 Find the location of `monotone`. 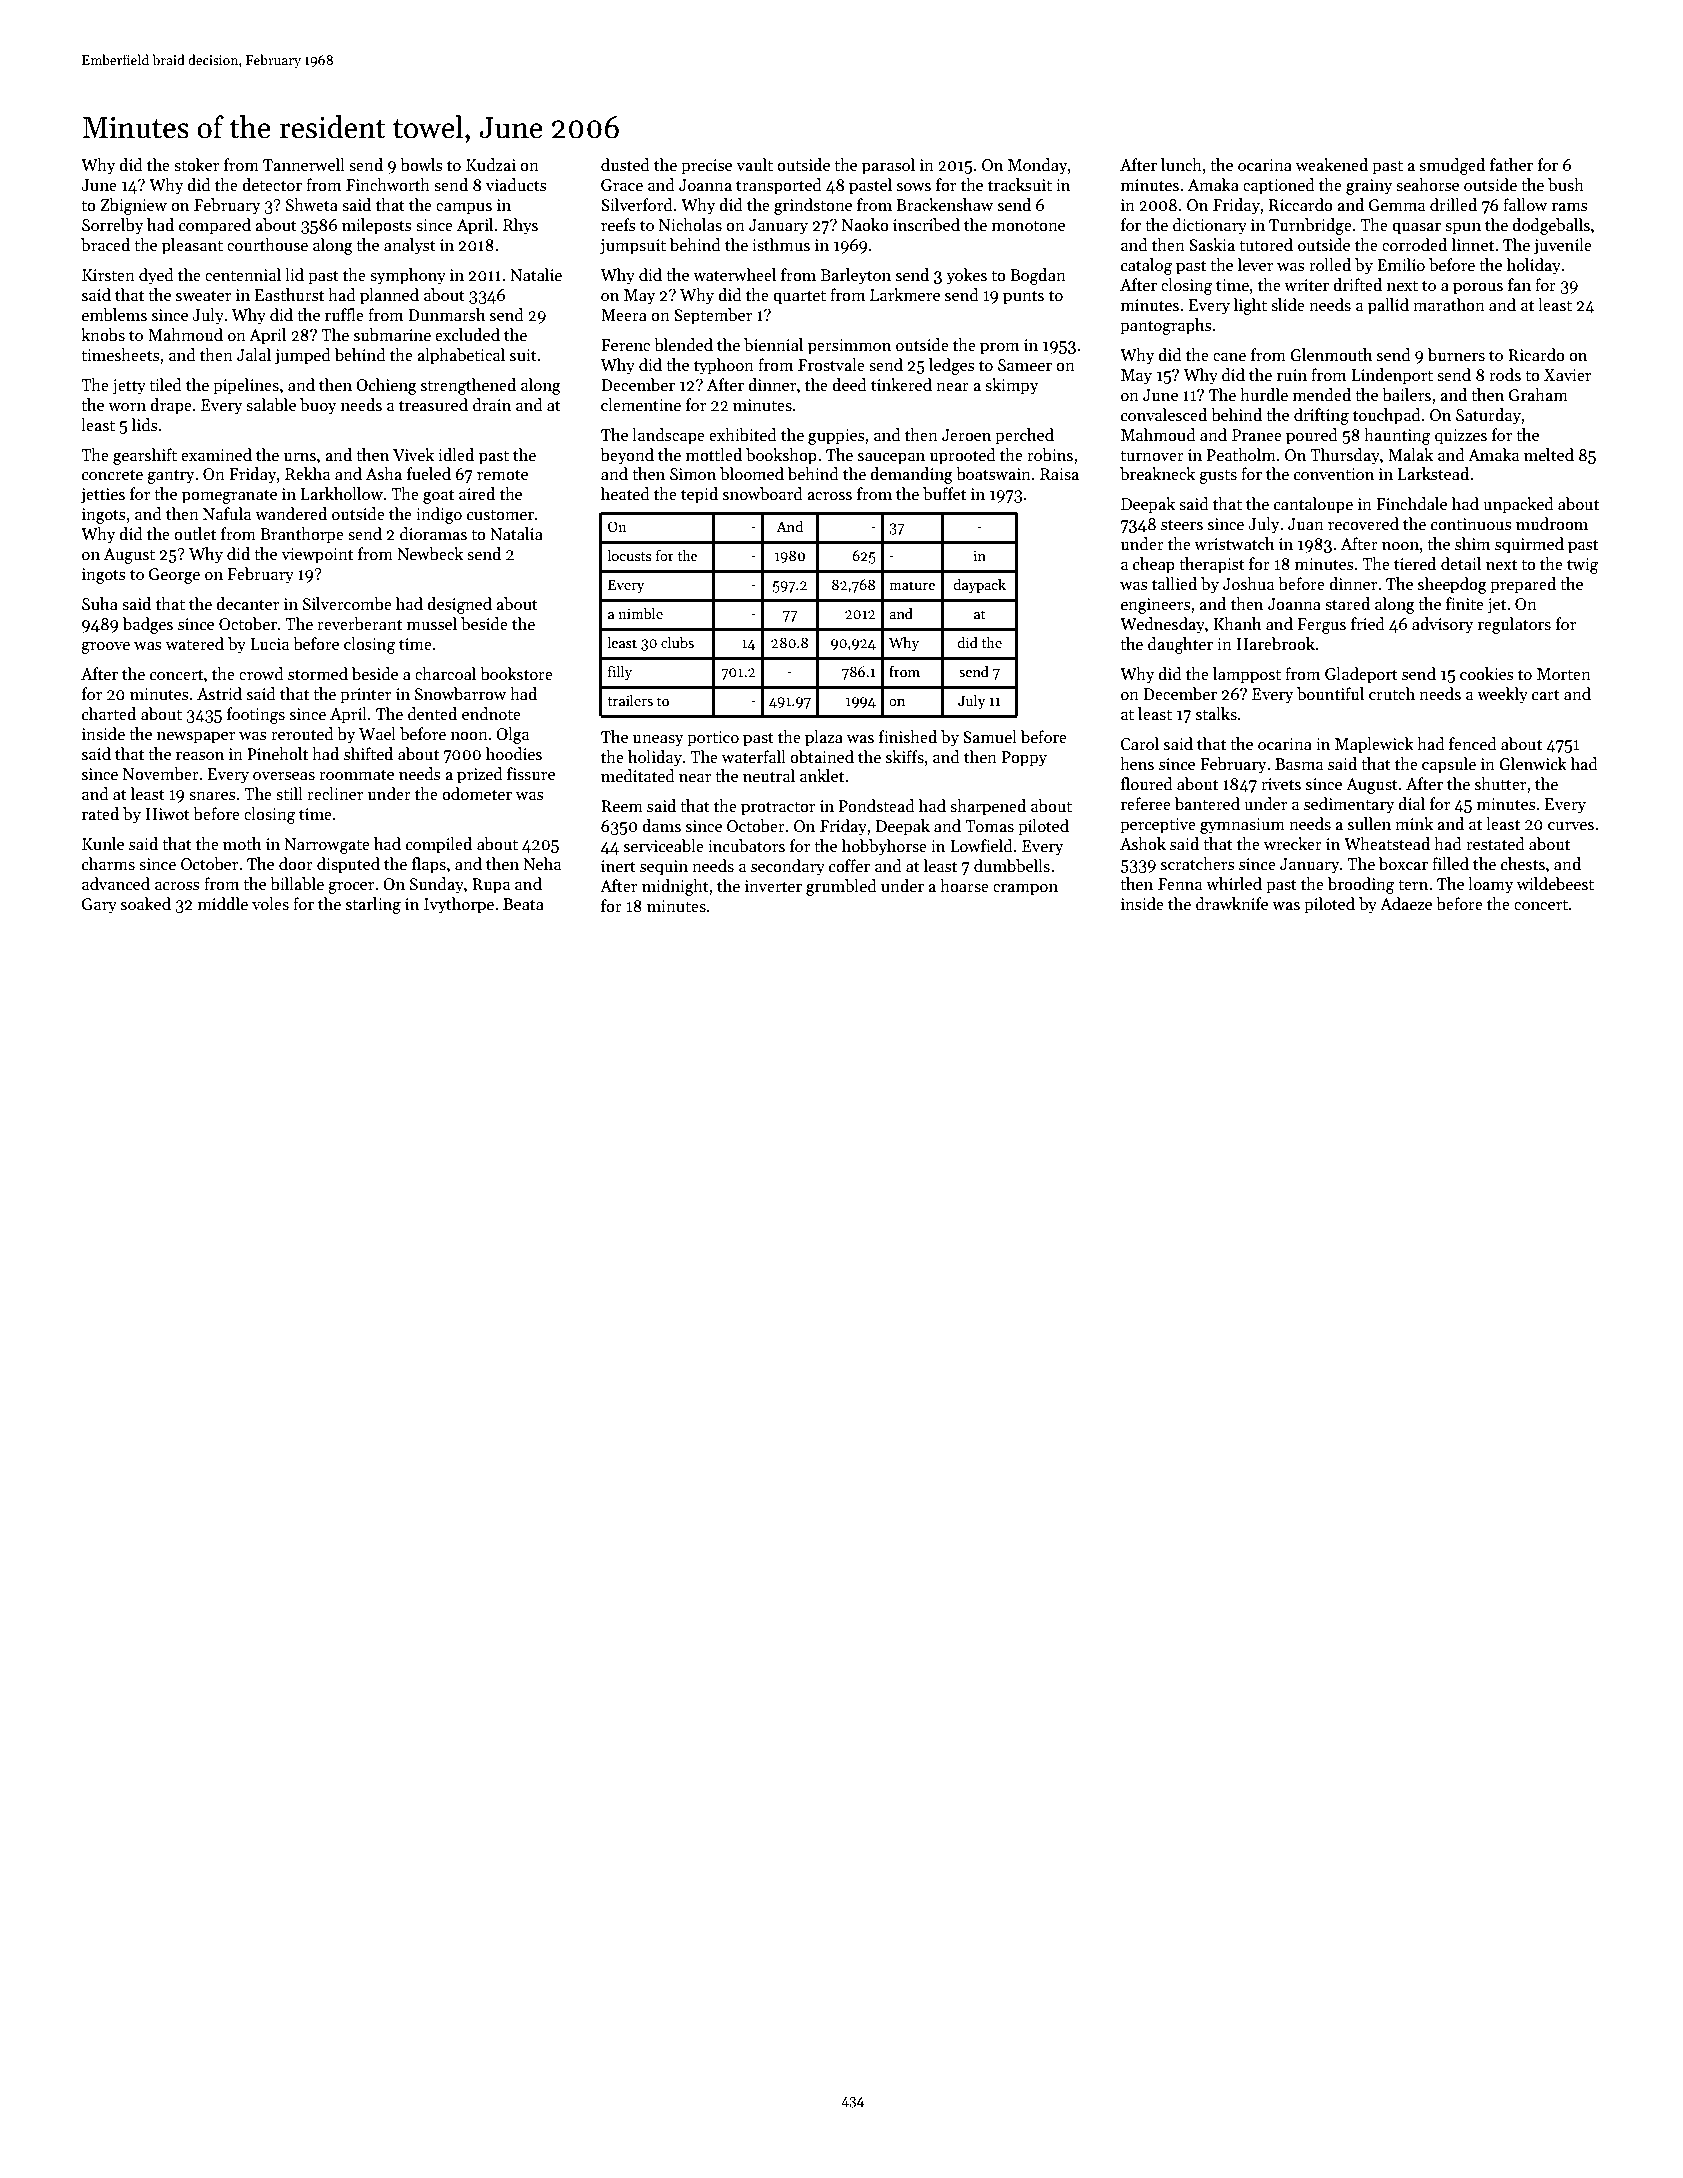

monotone is located at coordinates (1028, 226).
